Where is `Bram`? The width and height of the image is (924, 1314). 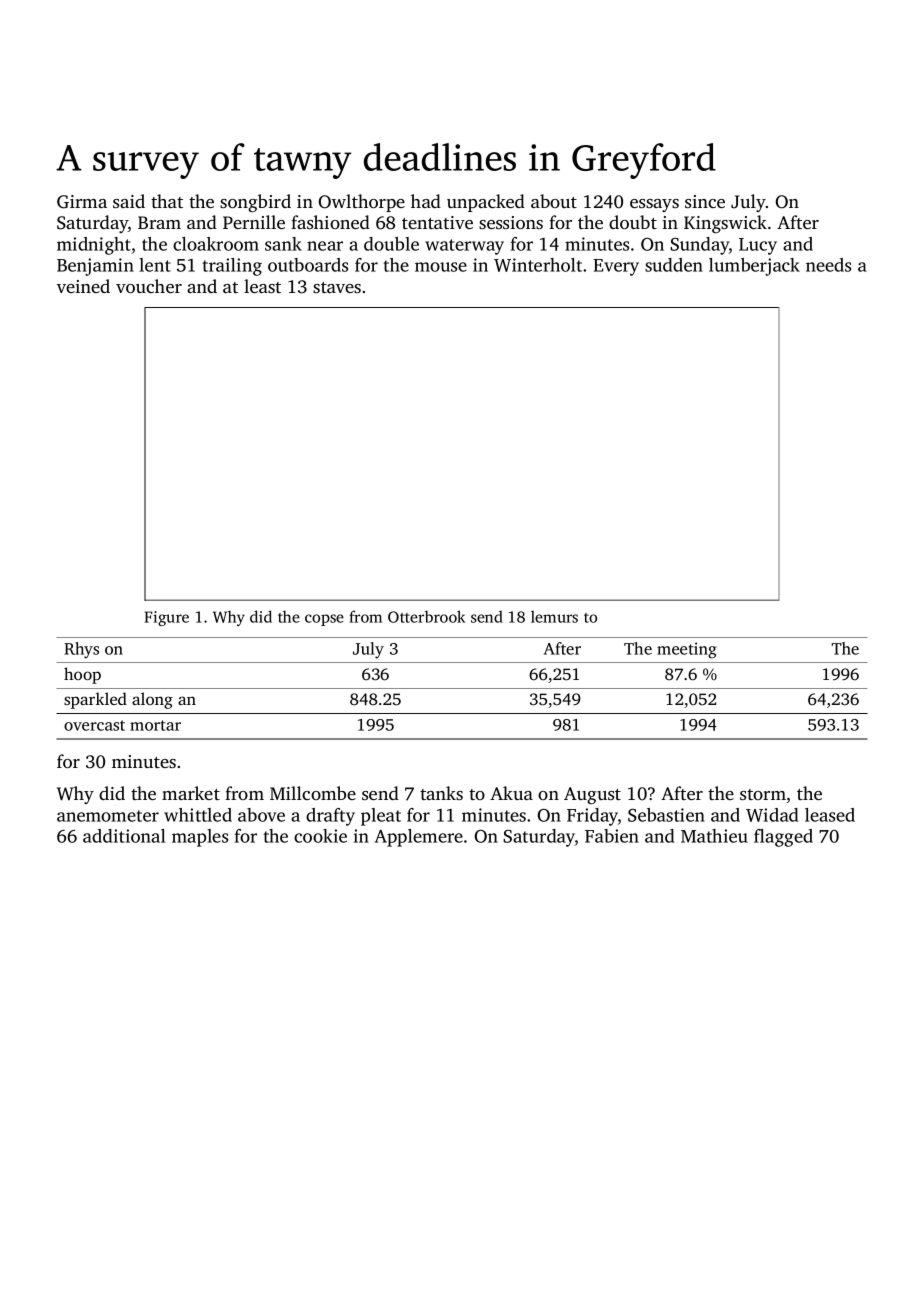
Bram is located at coordinates (159, 222).
